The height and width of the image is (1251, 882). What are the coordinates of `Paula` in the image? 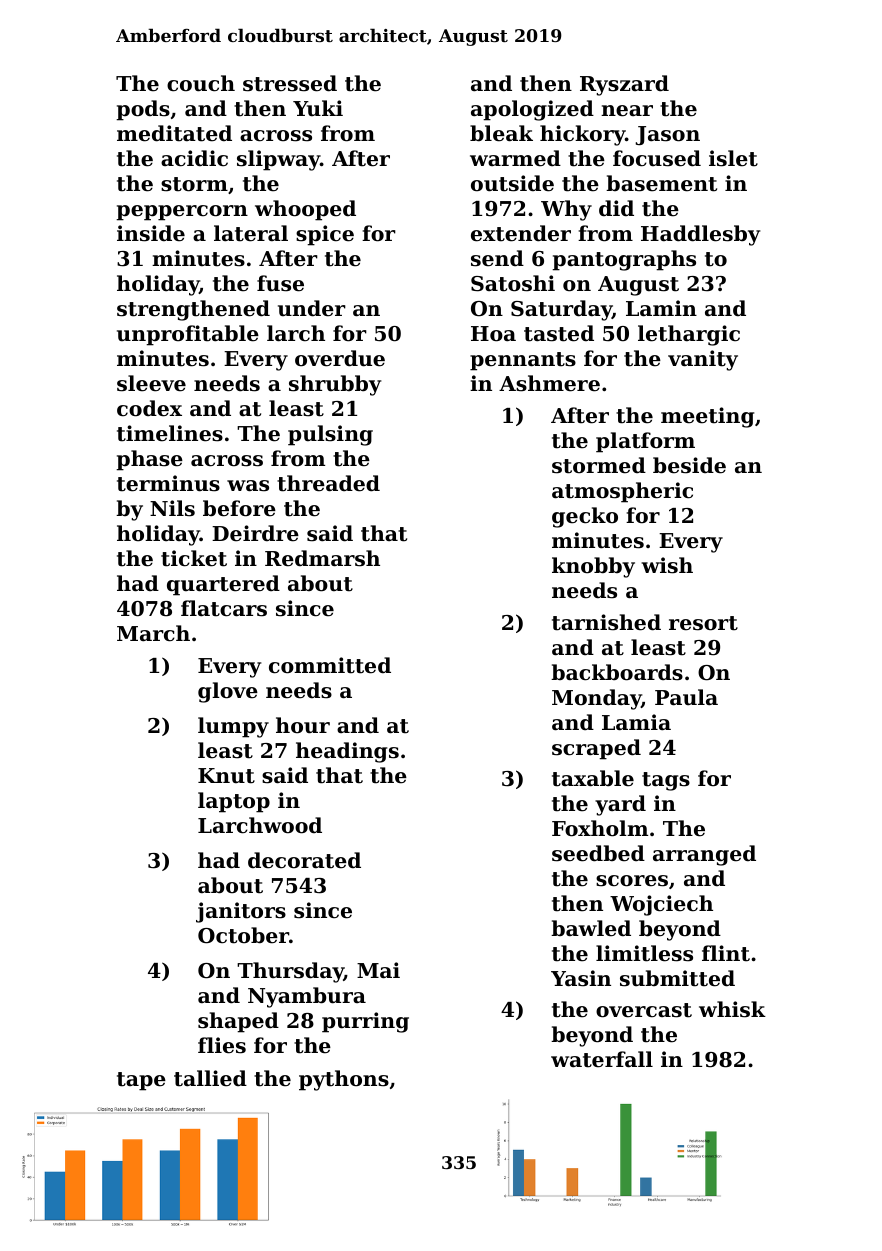 It's located at (686, 697).
